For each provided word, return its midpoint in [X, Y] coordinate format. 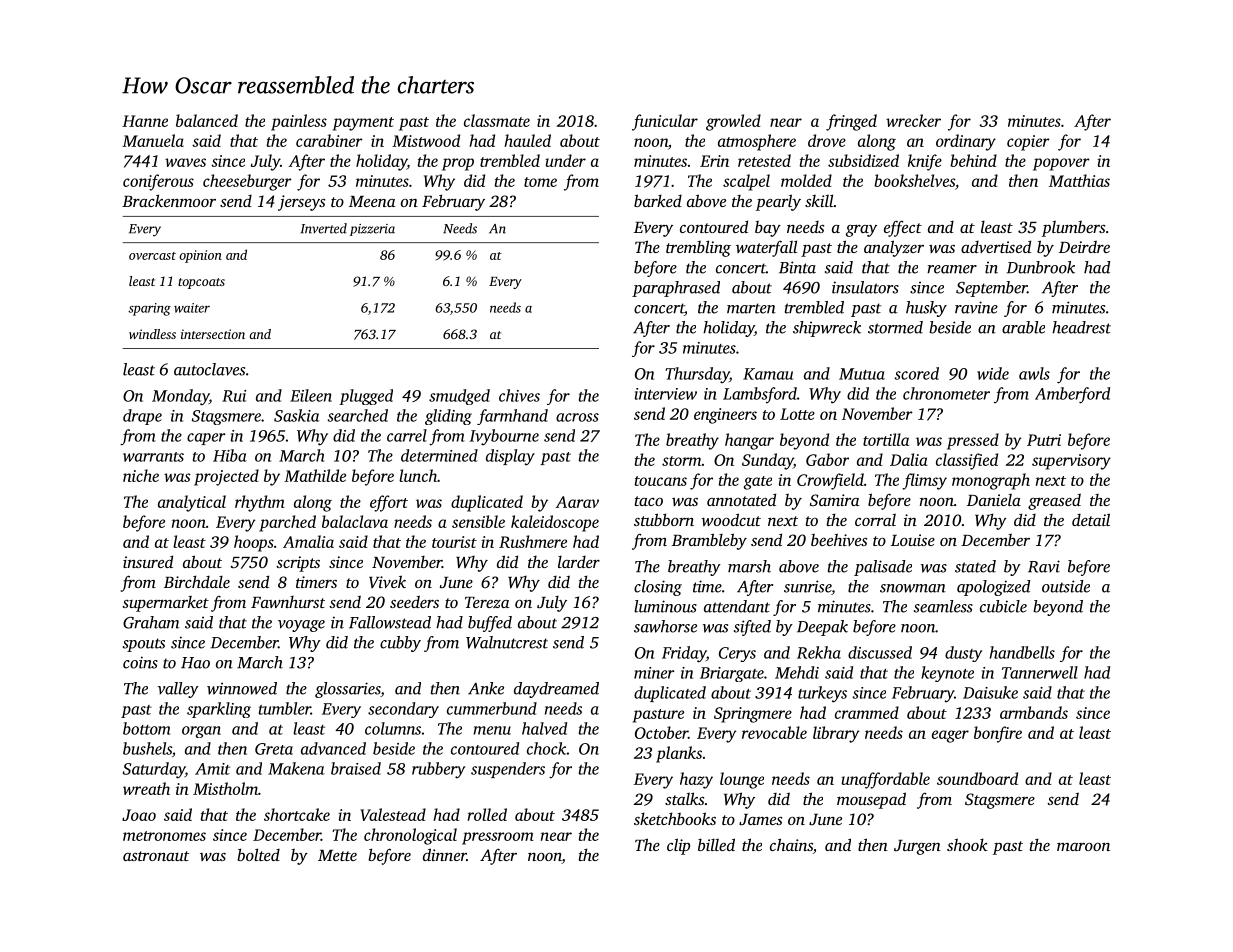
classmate [497, 120]
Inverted [324, 228]
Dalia [909, 459]
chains [791, 844]
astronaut [156, 856]
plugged [366, 397]
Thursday [697, 375]
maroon [1083, 847]
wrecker [913, 120]
